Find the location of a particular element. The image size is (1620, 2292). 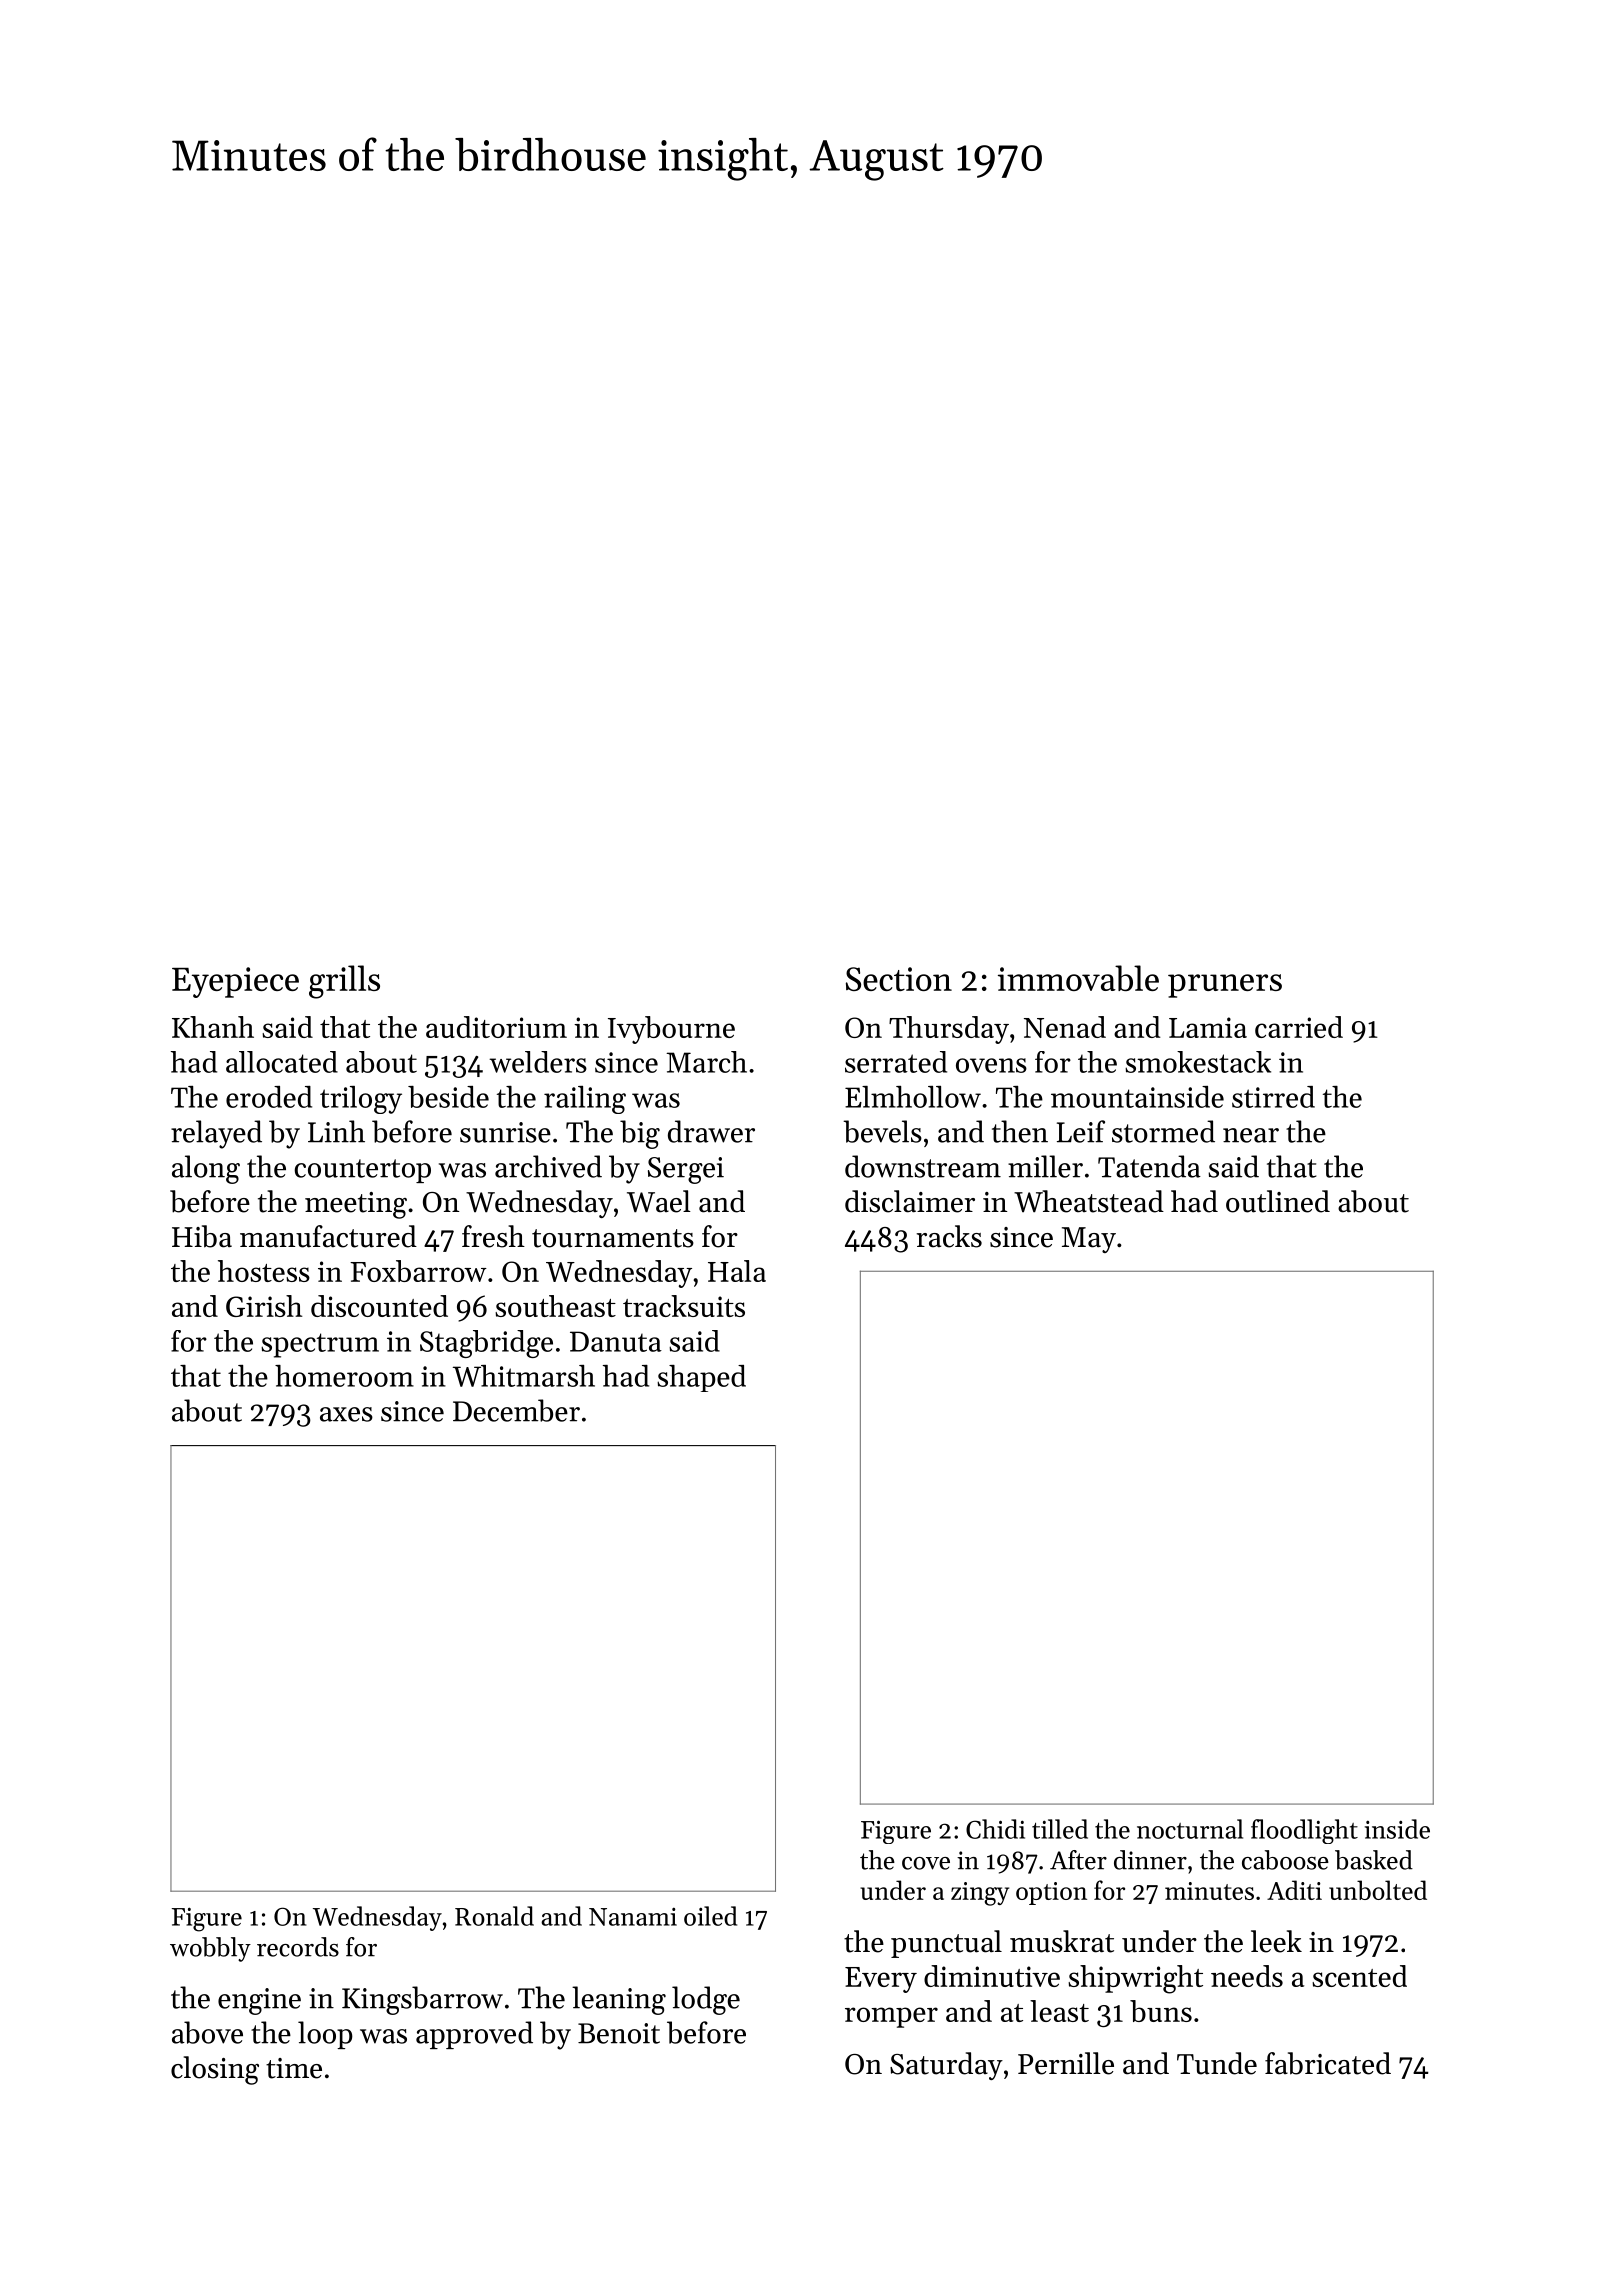

Foxbarrow is located at coordinates (418, 1271).
